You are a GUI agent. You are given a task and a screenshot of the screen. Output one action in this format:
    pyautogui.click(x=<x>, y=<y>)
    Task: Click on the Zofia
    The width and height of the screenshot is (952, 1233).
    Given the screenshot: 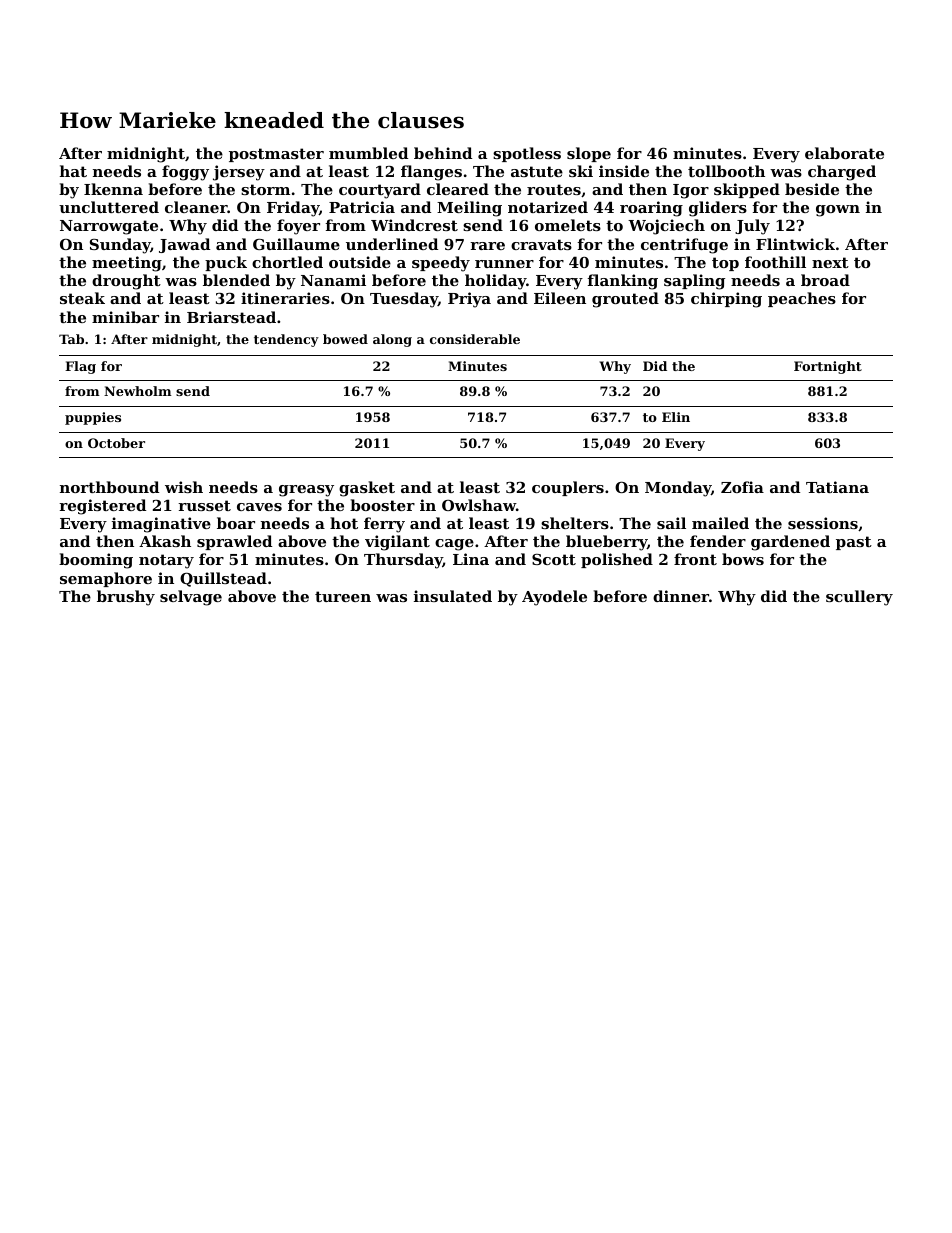 What is the action you would take?
    pyautogui.click(x=742, y=487)
